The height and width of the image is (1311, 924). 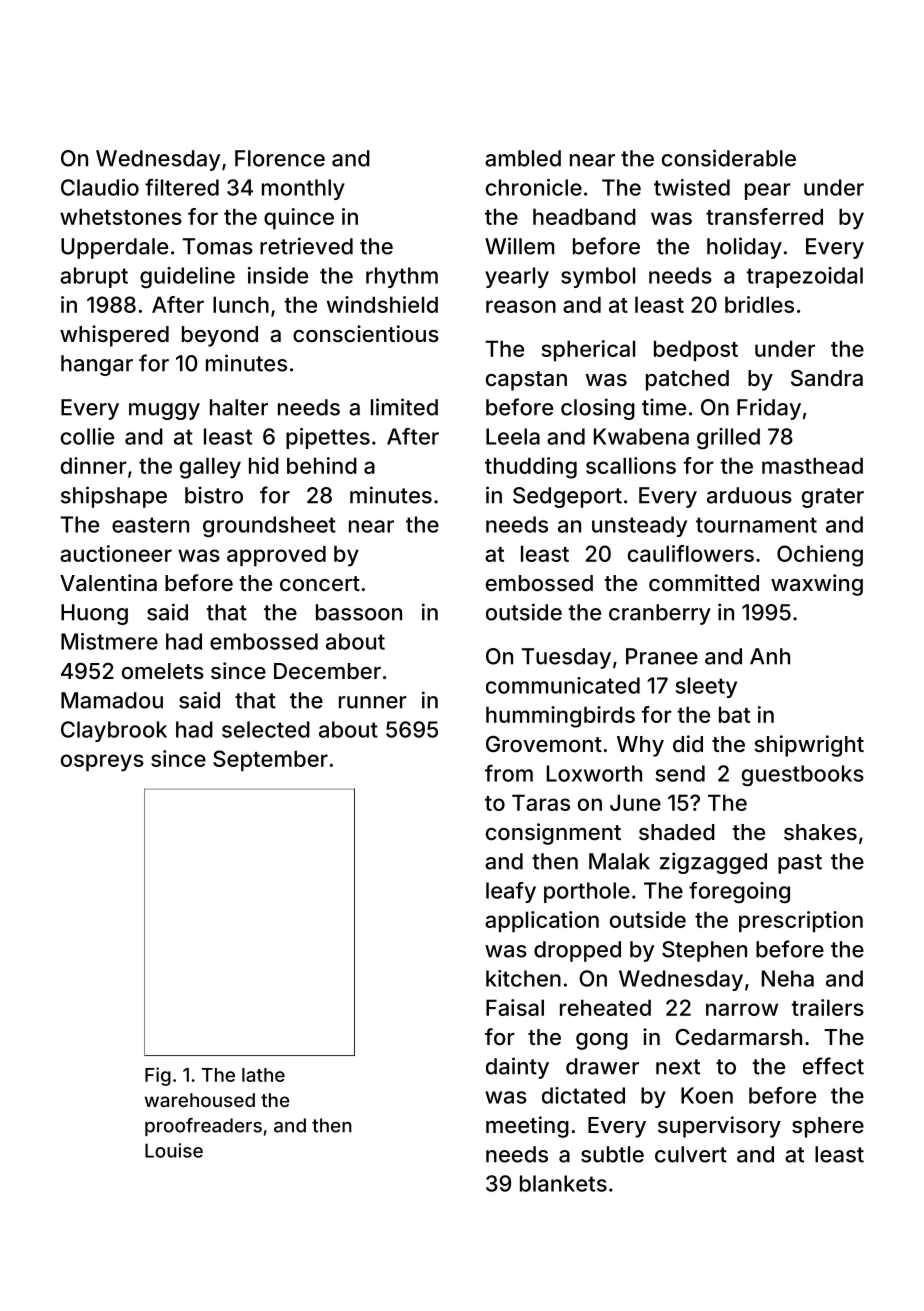 I want to click on Claudio, so click(x=100, y=187).
